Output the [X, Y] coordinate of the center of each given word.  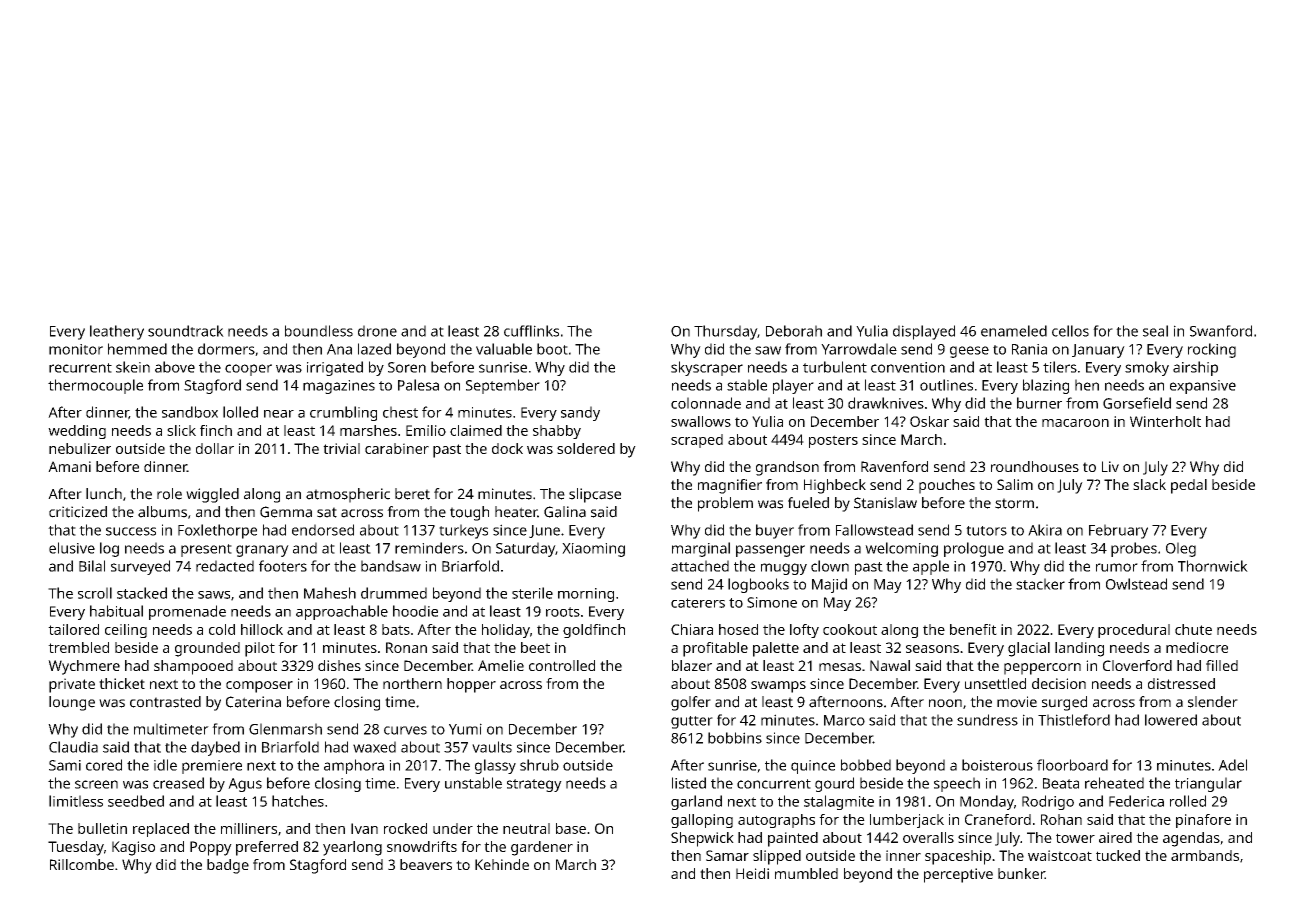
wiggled [212, 495]
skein [133, 367]
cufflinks [531, 331]
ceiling [126, 631]
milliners [249, 828]
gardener [542, 848]
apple [931, 567]
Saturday [525, 549]
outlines [946, 385]
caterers [698, 603]
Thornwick [1213, 566]
